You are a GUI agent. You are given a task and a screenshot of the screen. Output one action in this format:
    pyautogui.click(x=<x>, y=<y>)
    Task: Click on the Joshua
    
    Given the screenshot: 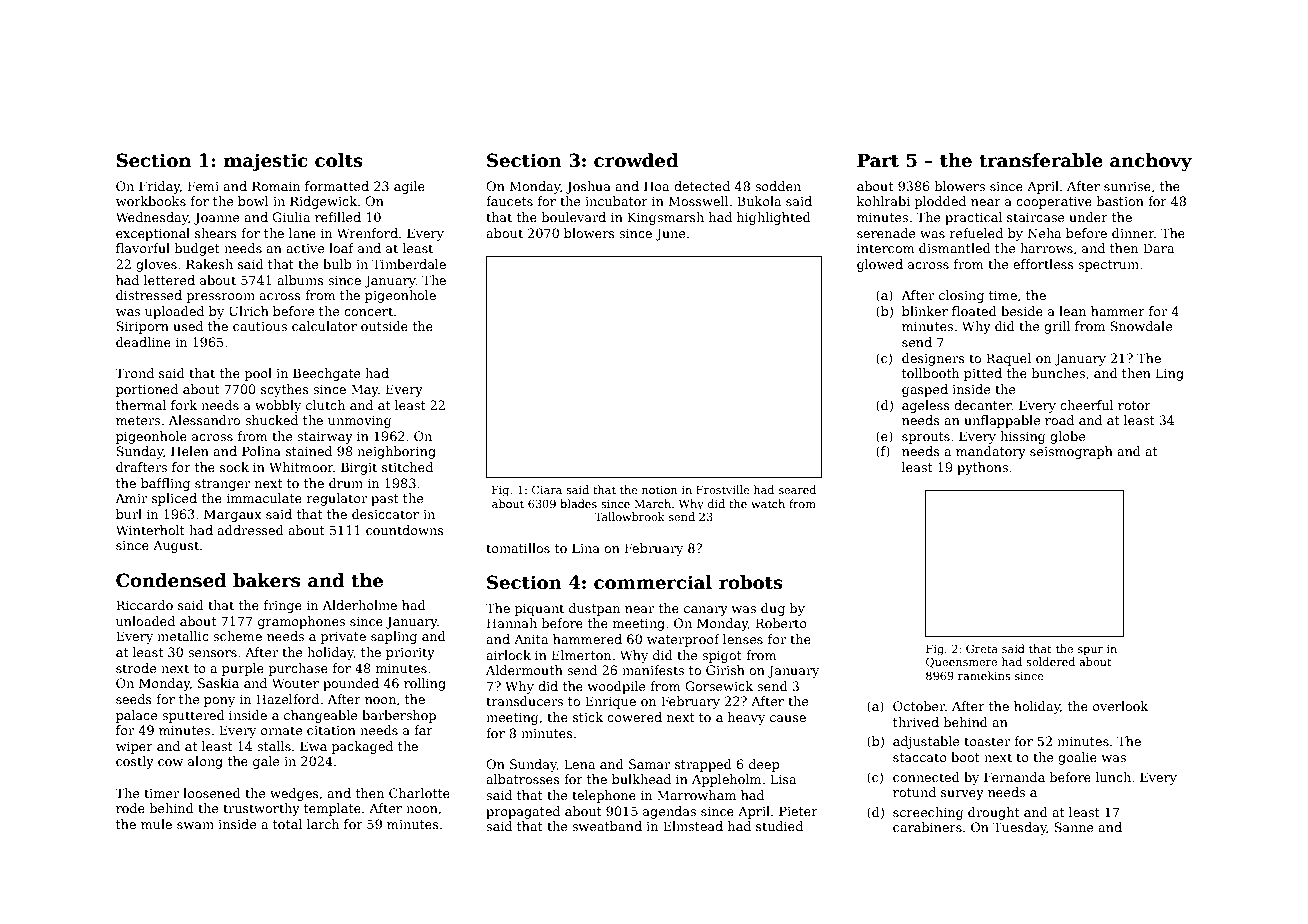 What is the action you would take?
    pyautogui.click(x=588, y=187)
